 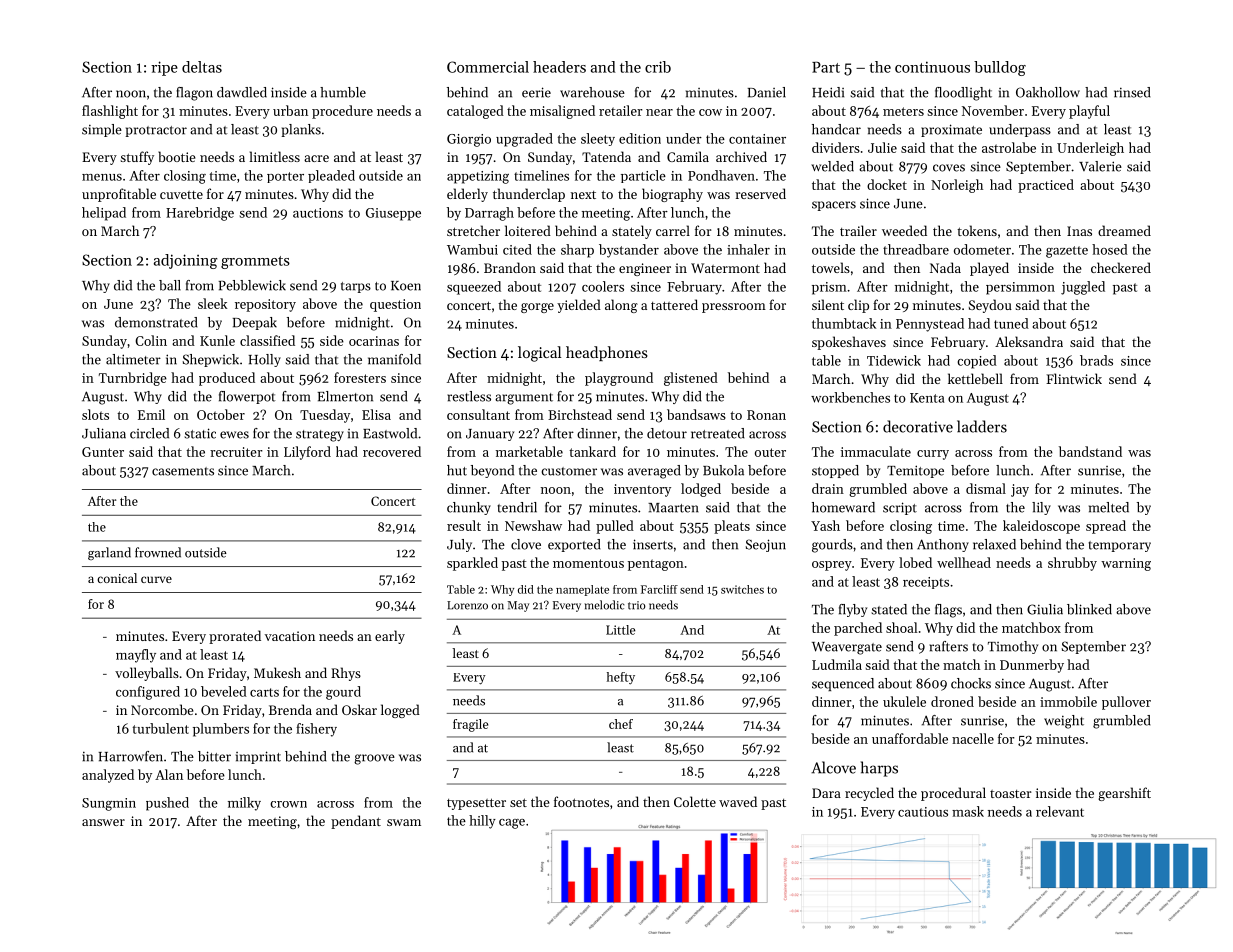 I want to click on Eastwold, so click(x=390, y=433).
